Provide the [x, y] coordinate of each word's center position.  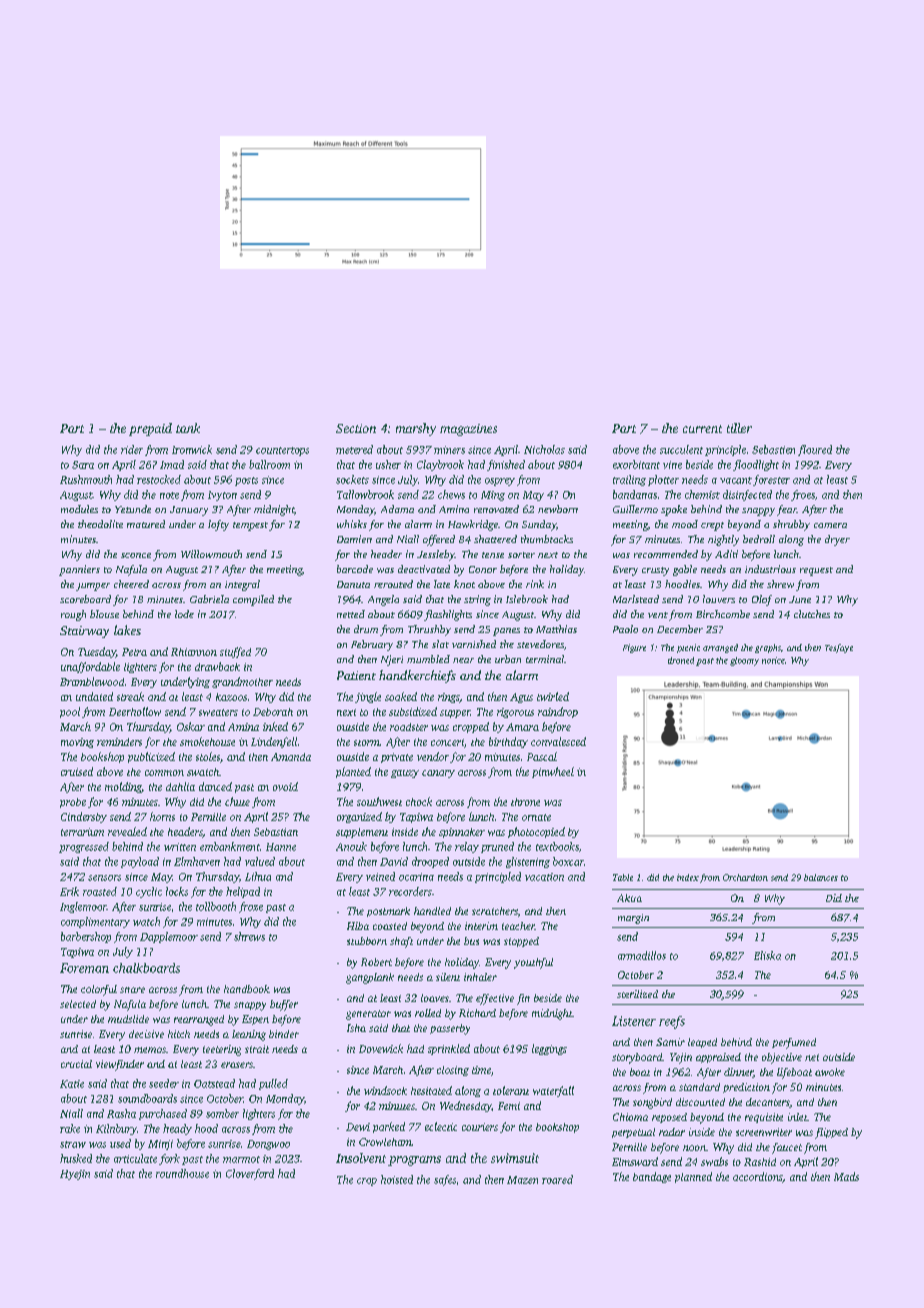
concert [447, 742]
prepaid [150, 429]
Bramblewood [92, 681]
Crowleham [385, 1142]
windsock [385, 1090]
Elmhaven [197, 861]
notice [773, 660]
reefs [672, 1022]
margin [633, 919]
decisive [146, 1034]
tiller [739, 428]
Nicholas [544, 449]
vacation [544, 877]
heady [177, 1129]
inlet [797, 1117]
